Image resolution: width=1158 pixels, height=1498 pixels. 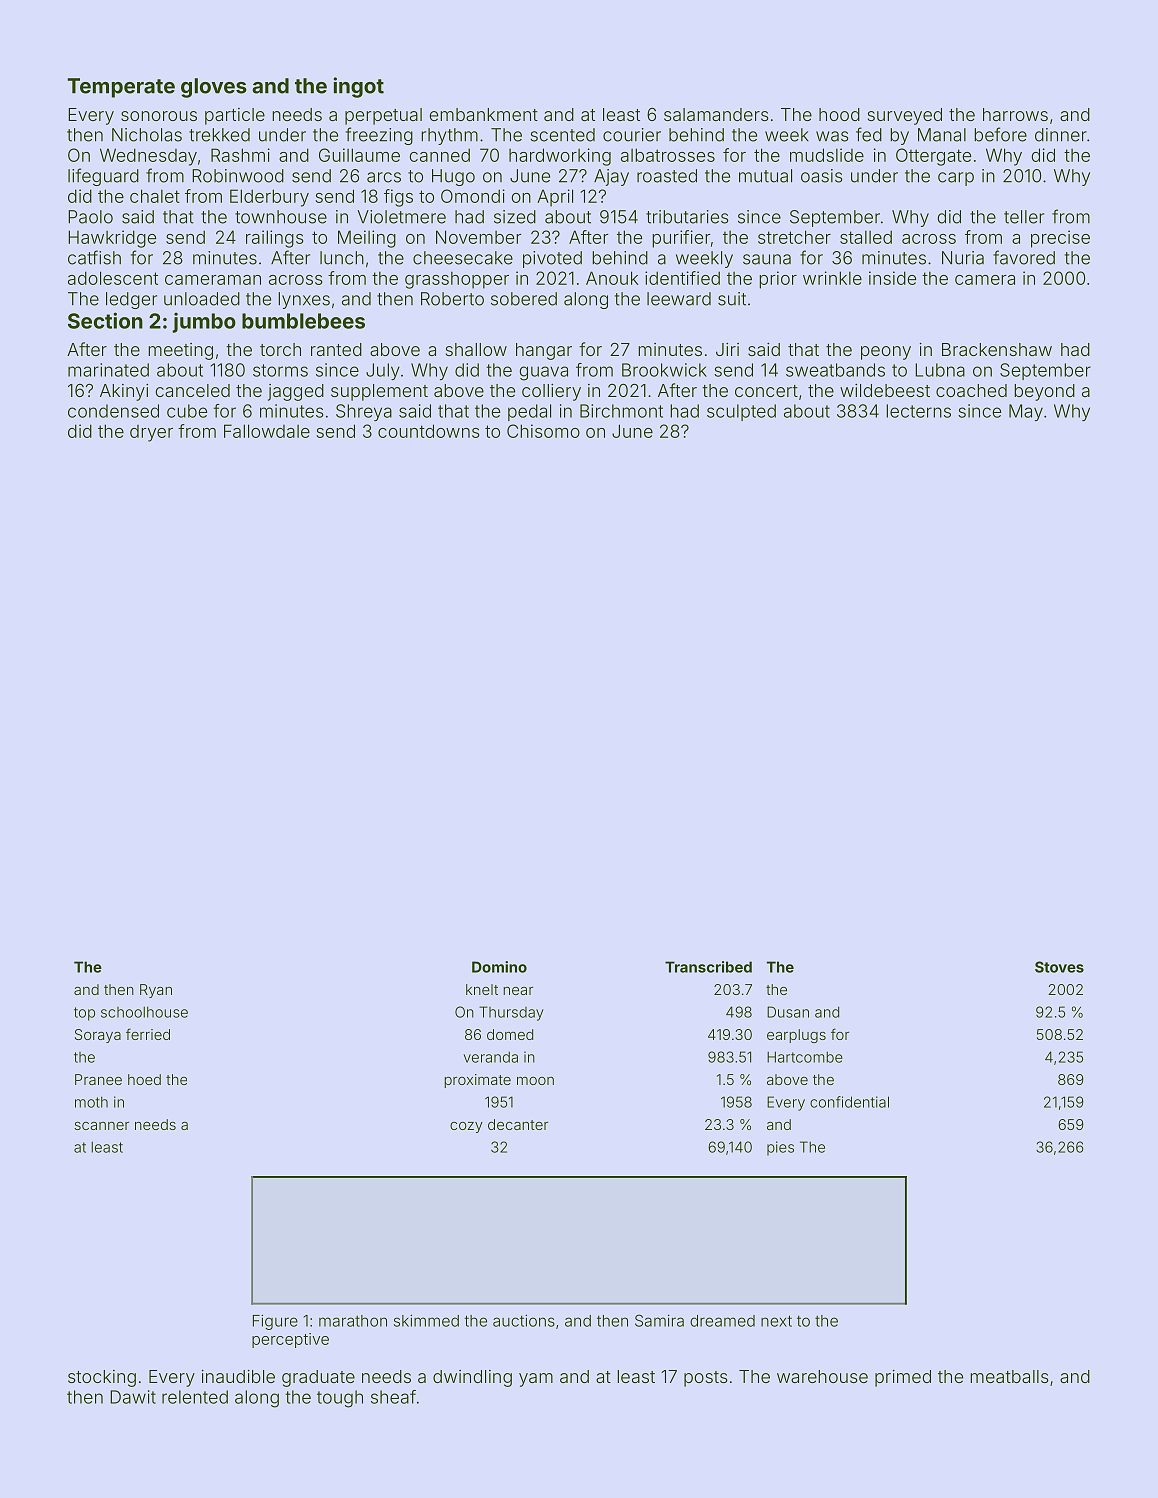 I want to click on salamanders, so click(x=716, y=114).
